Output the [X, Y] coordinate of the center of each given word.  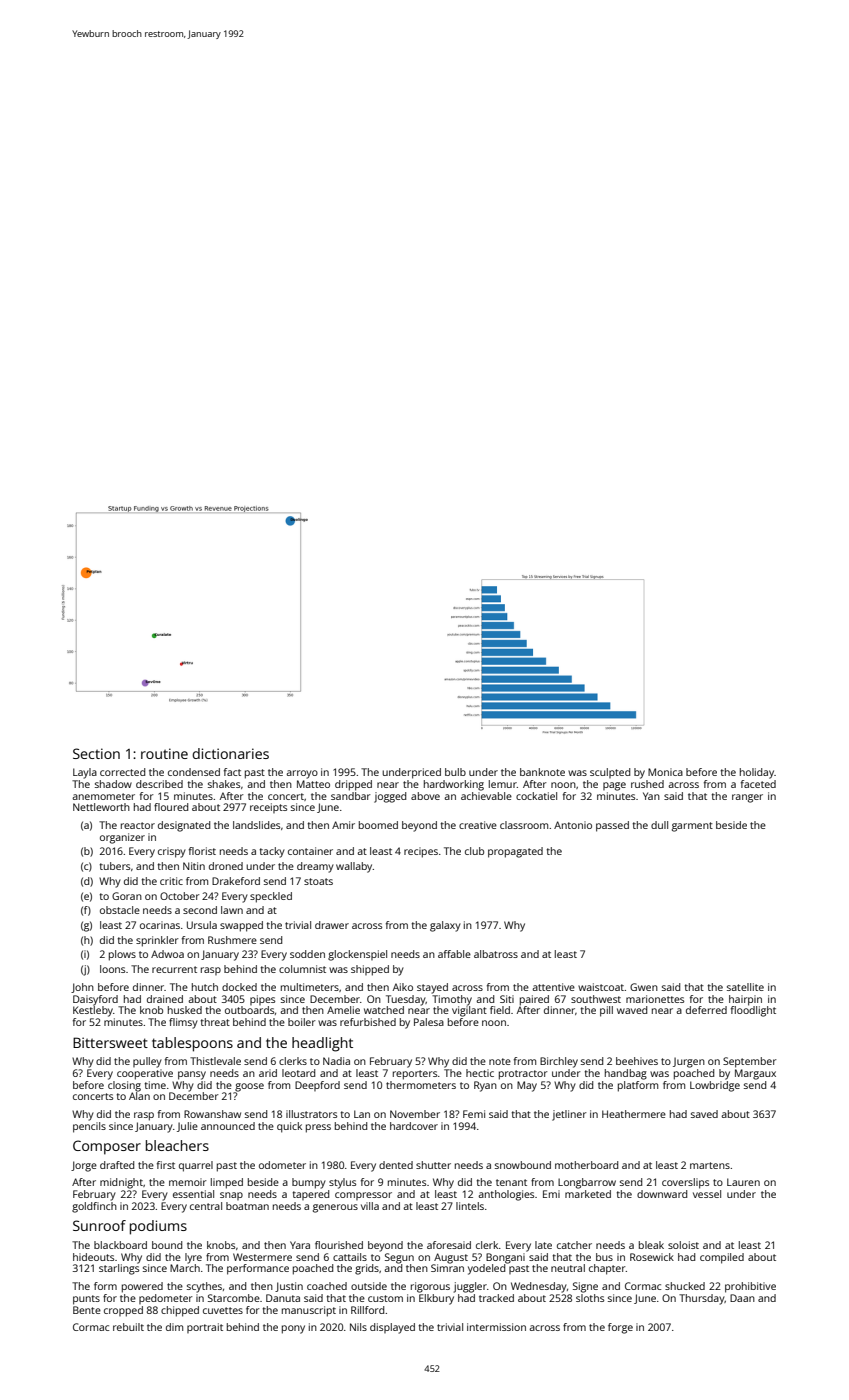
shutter [433, 1165]
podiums [158, 1227]
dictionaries [230, 753]
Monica [665, 772]
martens [710, 1165]
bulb [455, 772]
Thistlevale [215, 1061]
